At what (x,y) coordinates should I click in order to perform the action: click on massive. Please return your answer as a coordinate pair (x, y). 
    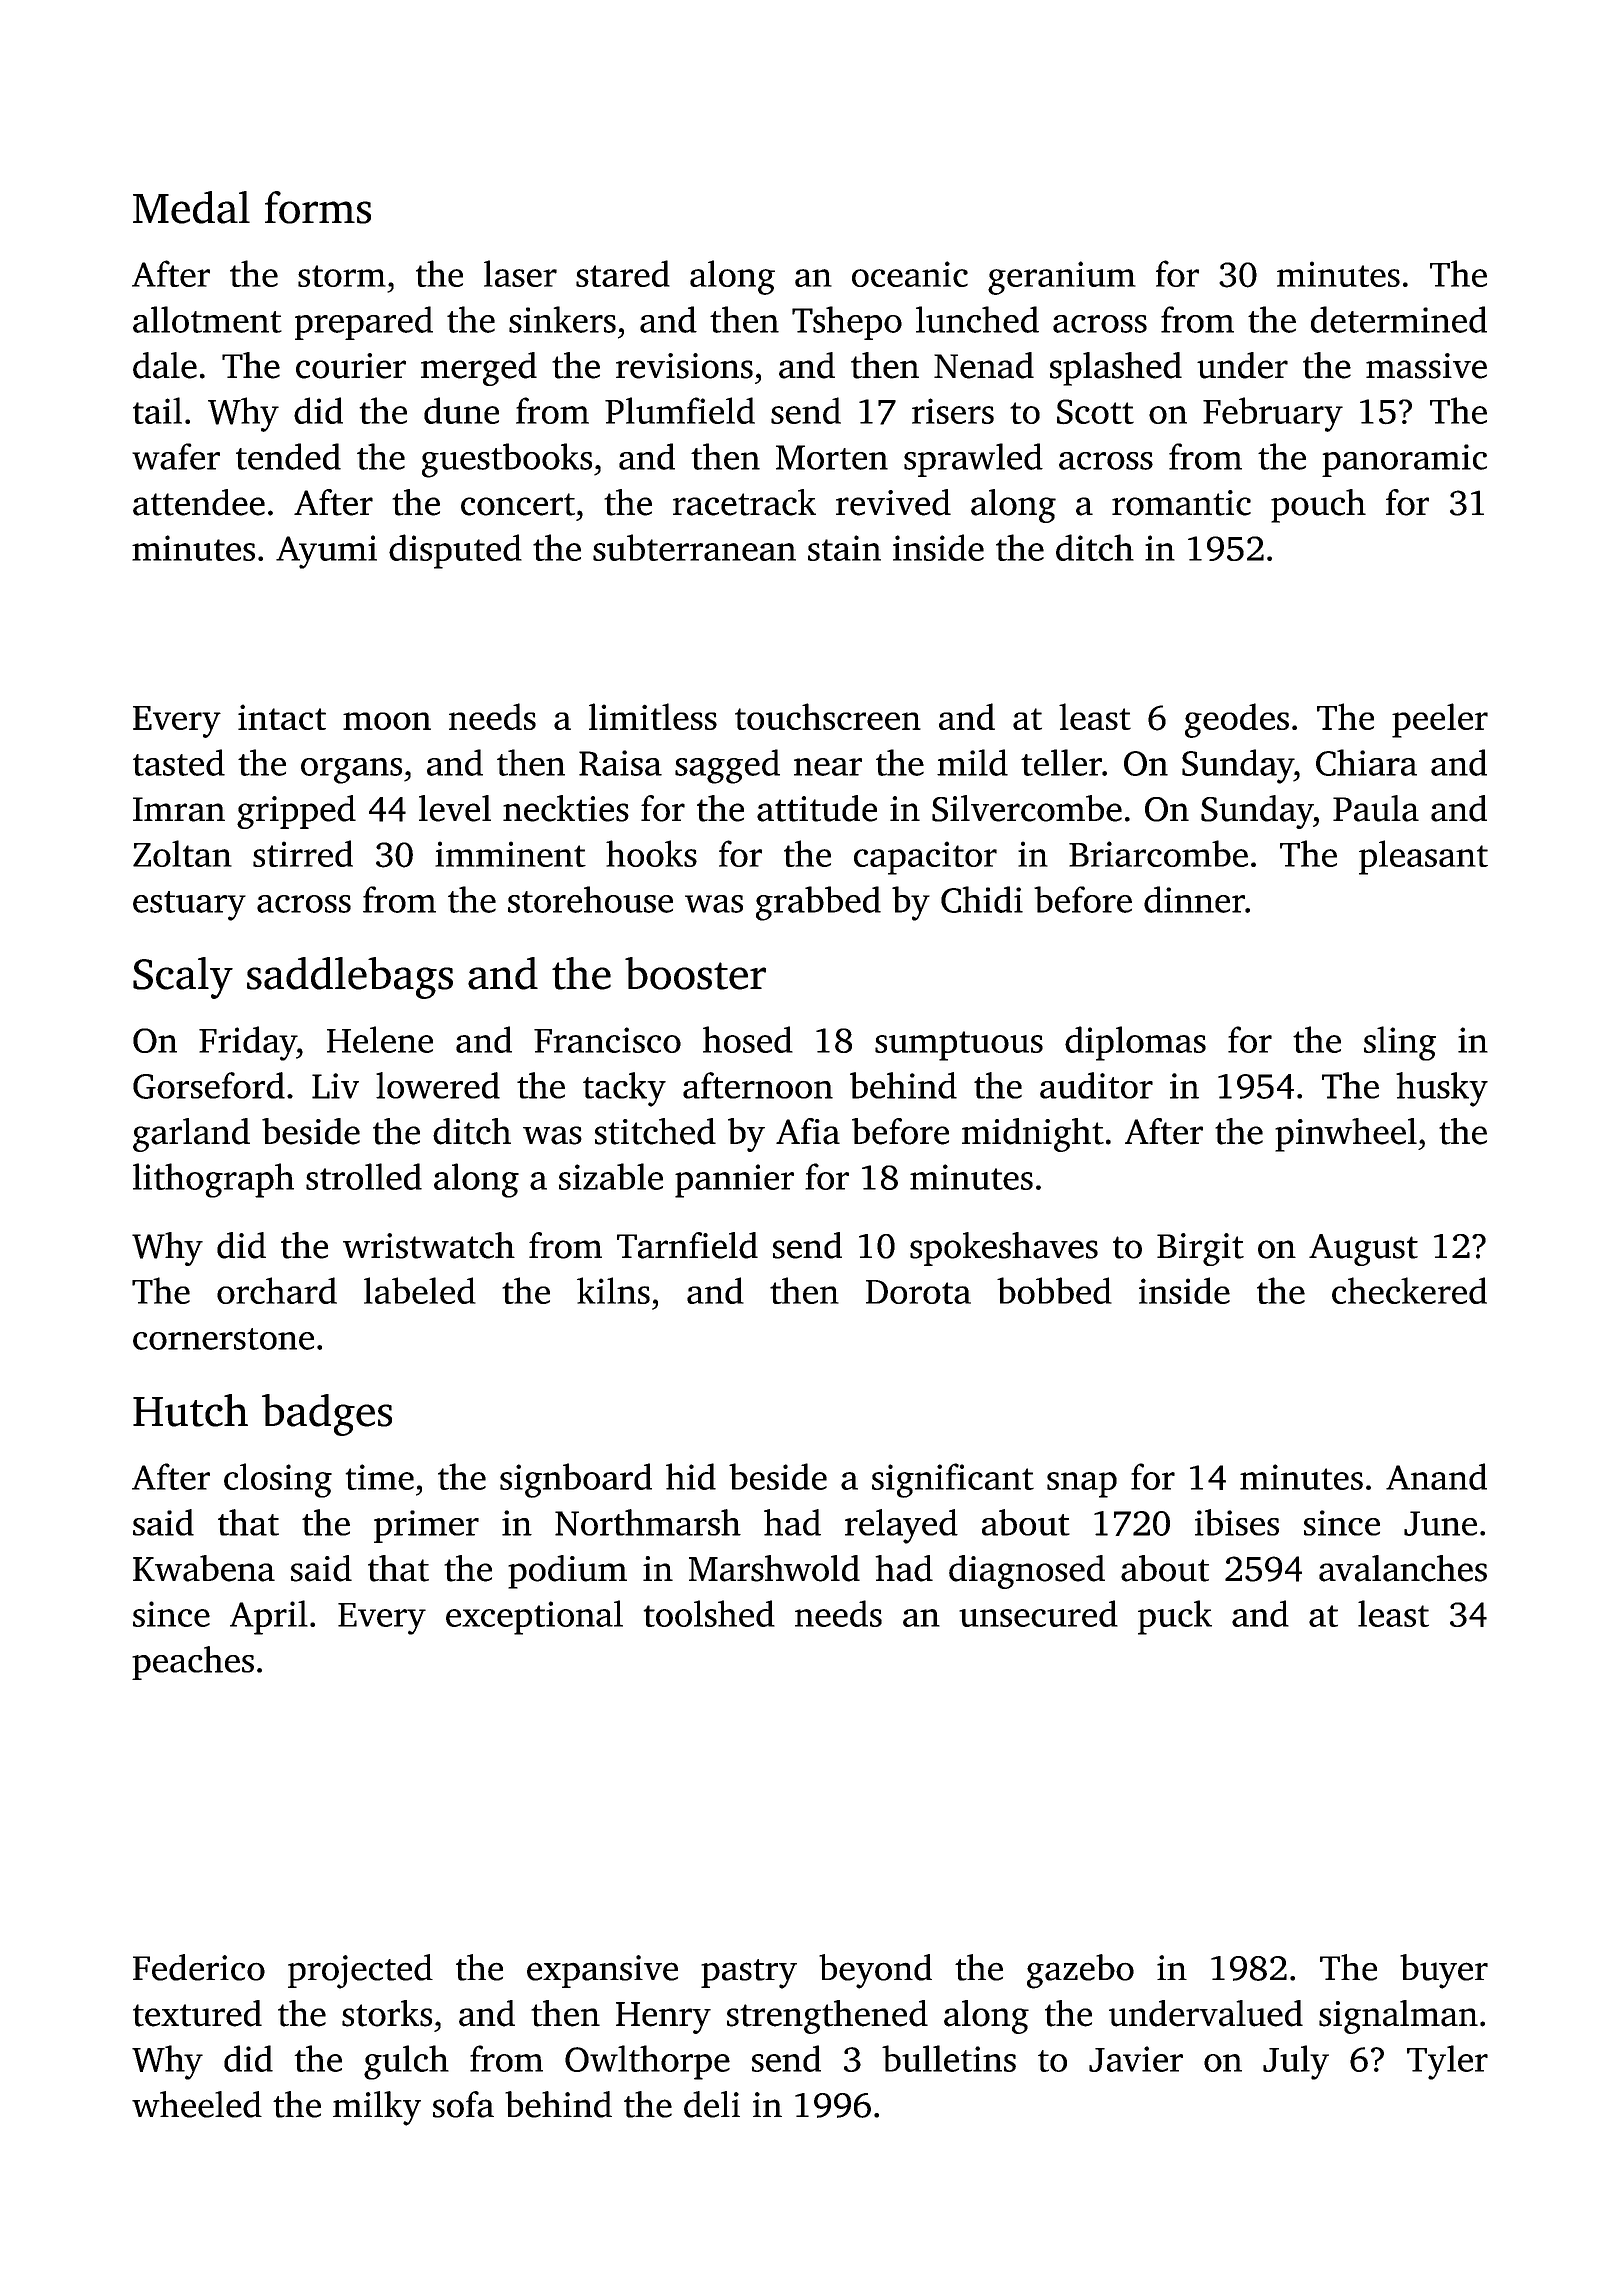
    Looking at the image, I should click on (1426, 366).
